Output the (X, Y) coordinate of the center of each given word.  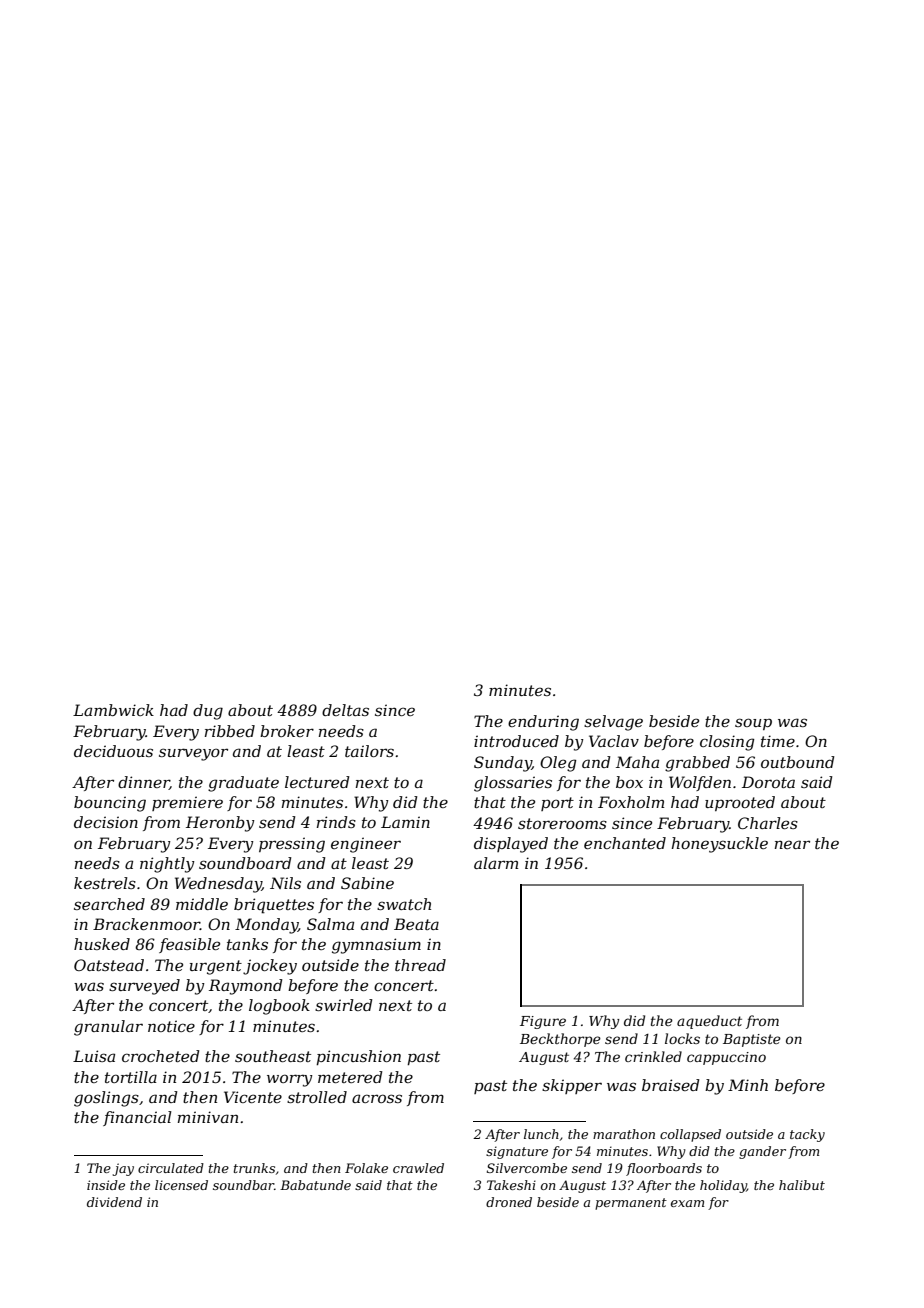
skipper (572, 1086)
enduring (543, 723)
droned (509, 1202)
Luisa (94, 1056)
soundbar (243, 1185)
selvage (613, 723)
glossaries (513, 784)
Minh (748, 1085)
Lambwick (113, 710)
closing (727, 743)
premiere (187, 803)
